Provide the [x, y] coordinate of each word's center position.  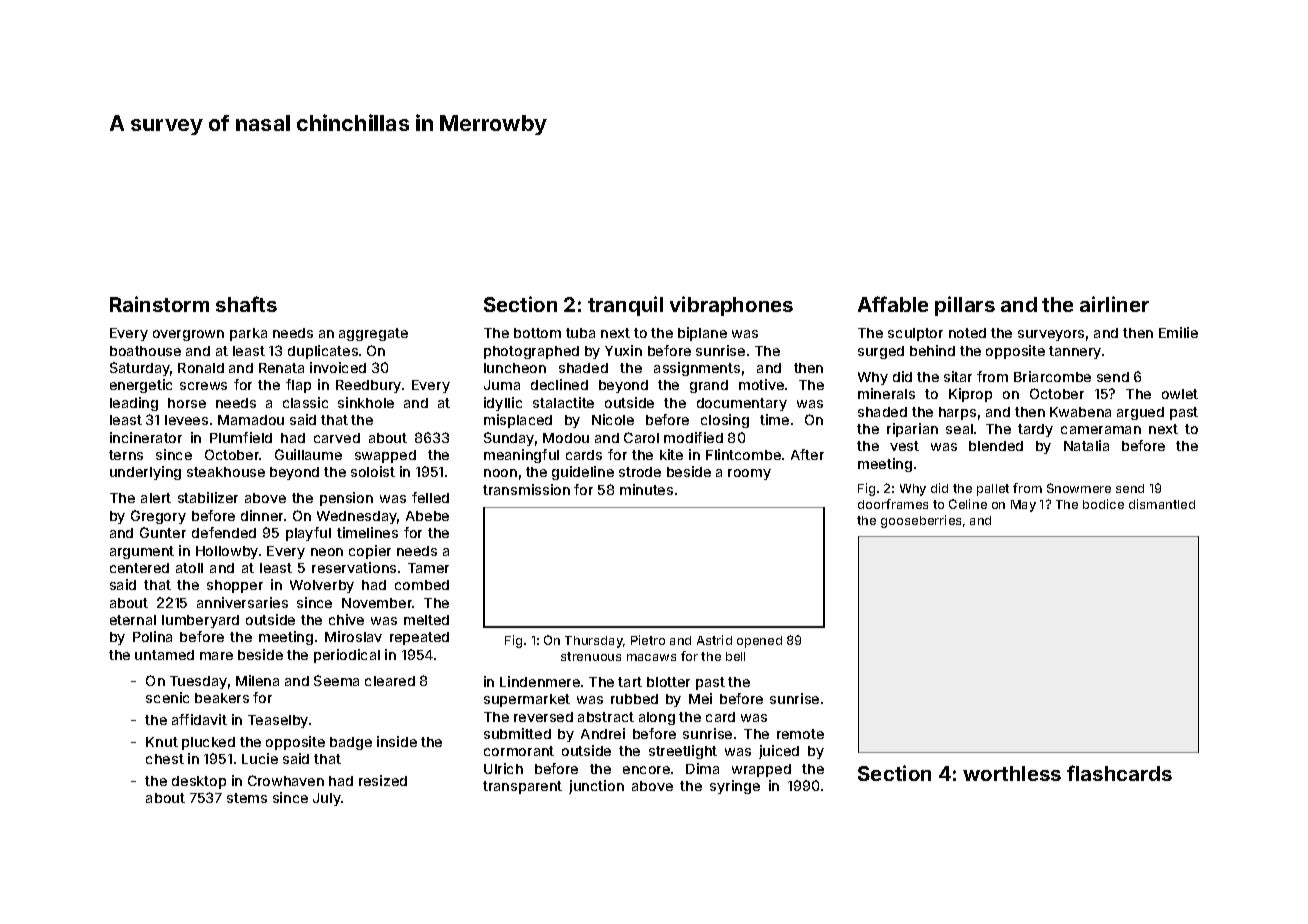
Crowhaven [286, 780]
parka [248, 334]
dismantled [1162, 504]
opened [759, 642]
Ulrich [503, 768]
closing [725, 421]
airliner [1114, 304]
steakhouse [226, 472]
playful [308, 534]
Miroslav [353, 636]
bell [735, 656]
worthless [1012, 773]
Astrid [714, 640]
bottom [537, 333]
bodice [1103, 504]
